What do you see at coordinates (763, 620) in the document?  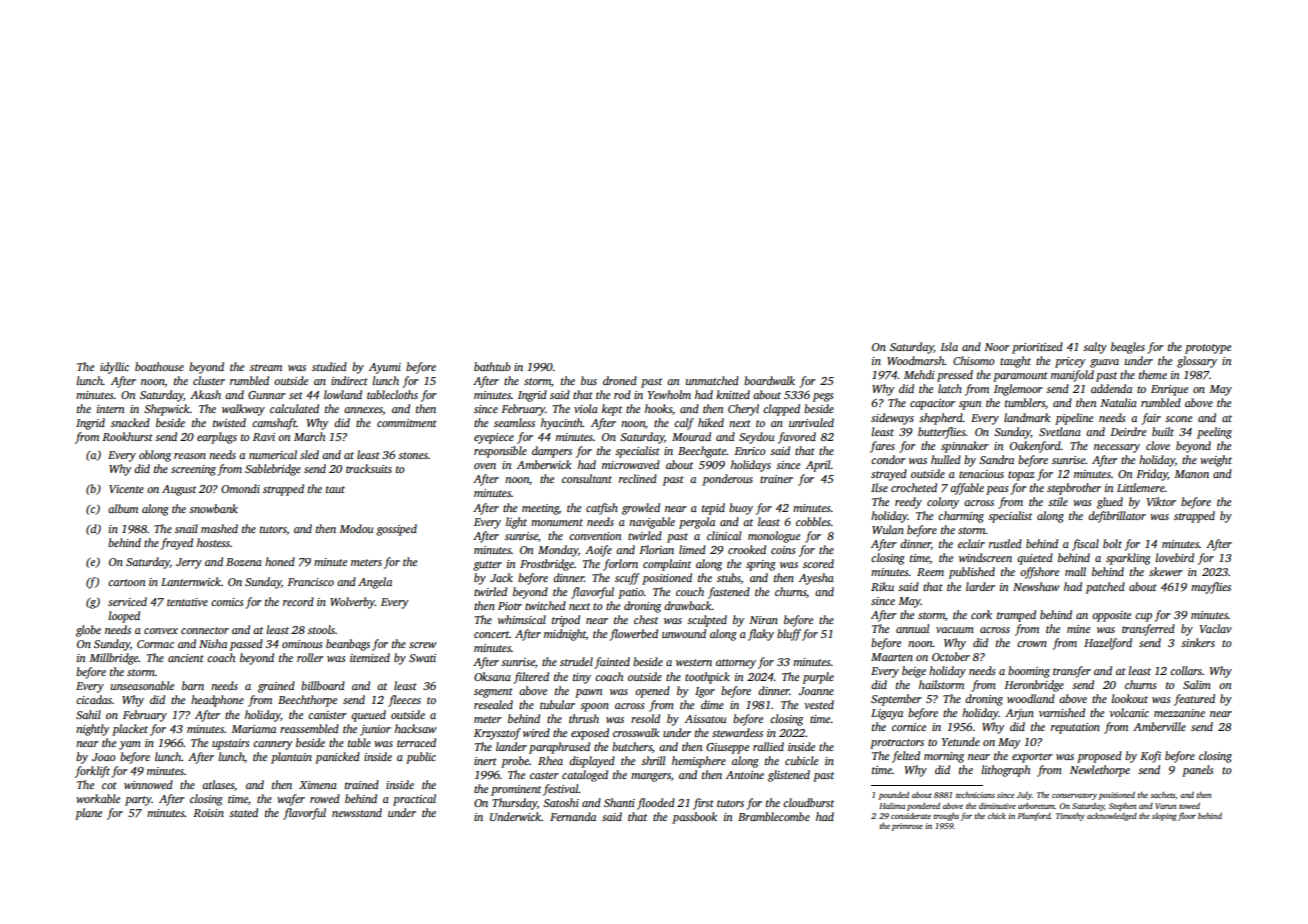 I see `Niran` at bounding box center [763, 620].
